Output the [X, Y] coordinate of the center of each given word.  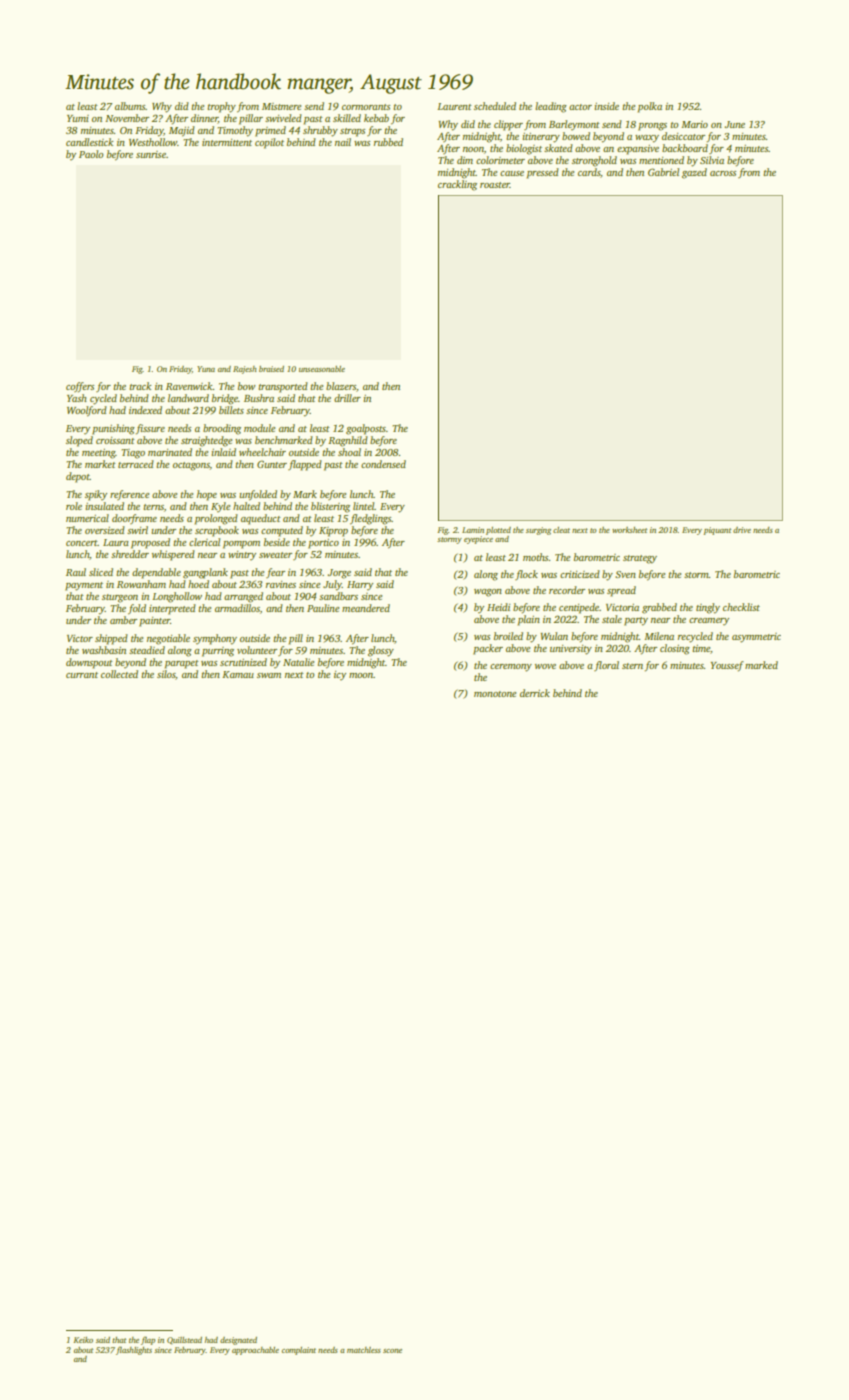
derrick [535, 693]
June [734, 124]
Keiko [83, 1340]
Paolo [91, 154]
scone [392, 1351]
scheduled [495, 106]
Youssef [727, 666]
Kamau [238, 674]
